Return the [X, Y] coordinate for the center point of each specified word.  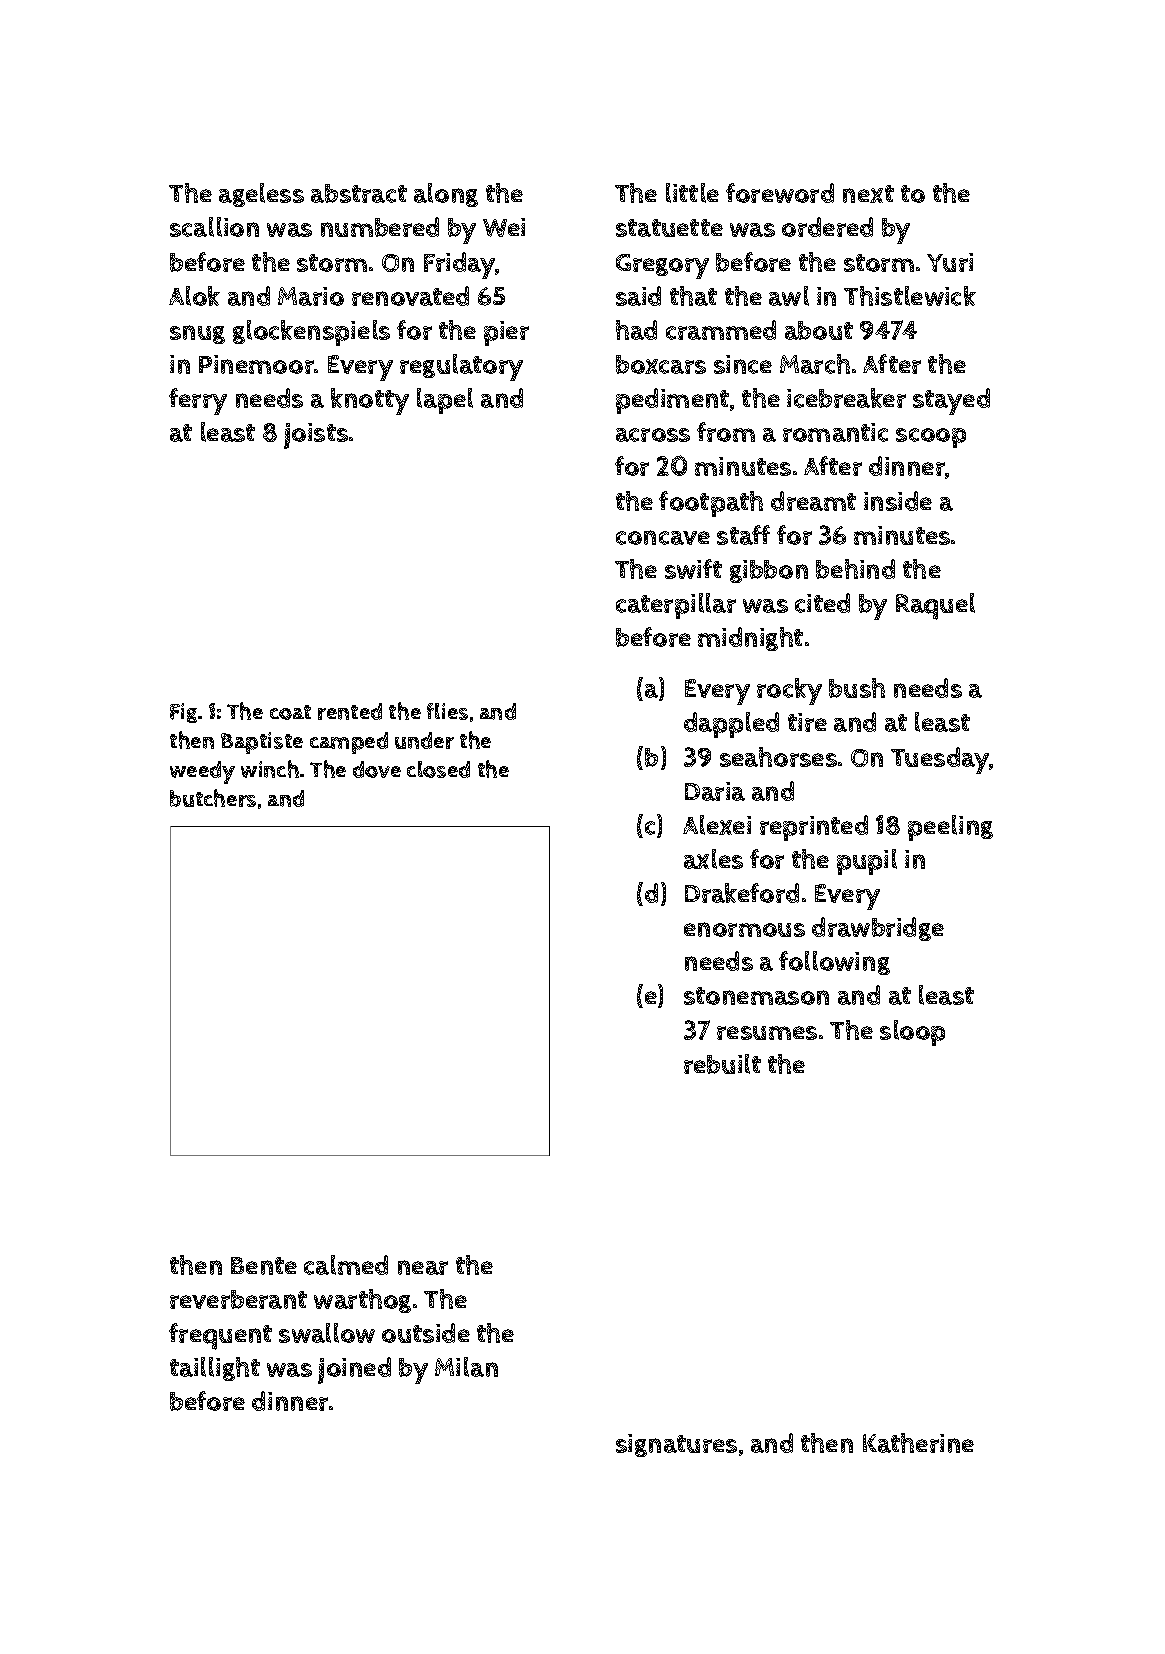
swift [693, 569]
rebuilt [722, 1064]
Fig [183, 713]
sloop [912, 1033]
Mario [311, 296]
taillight [215, 1369]
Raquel [935, 606]
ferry [198, 401]
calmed [346, 1265]
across [653, 435]
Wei [504, 227]
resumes [767, 1033]
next [868, 194]
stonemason [756, 996]
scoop [931, 438]
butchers [213, 798]
